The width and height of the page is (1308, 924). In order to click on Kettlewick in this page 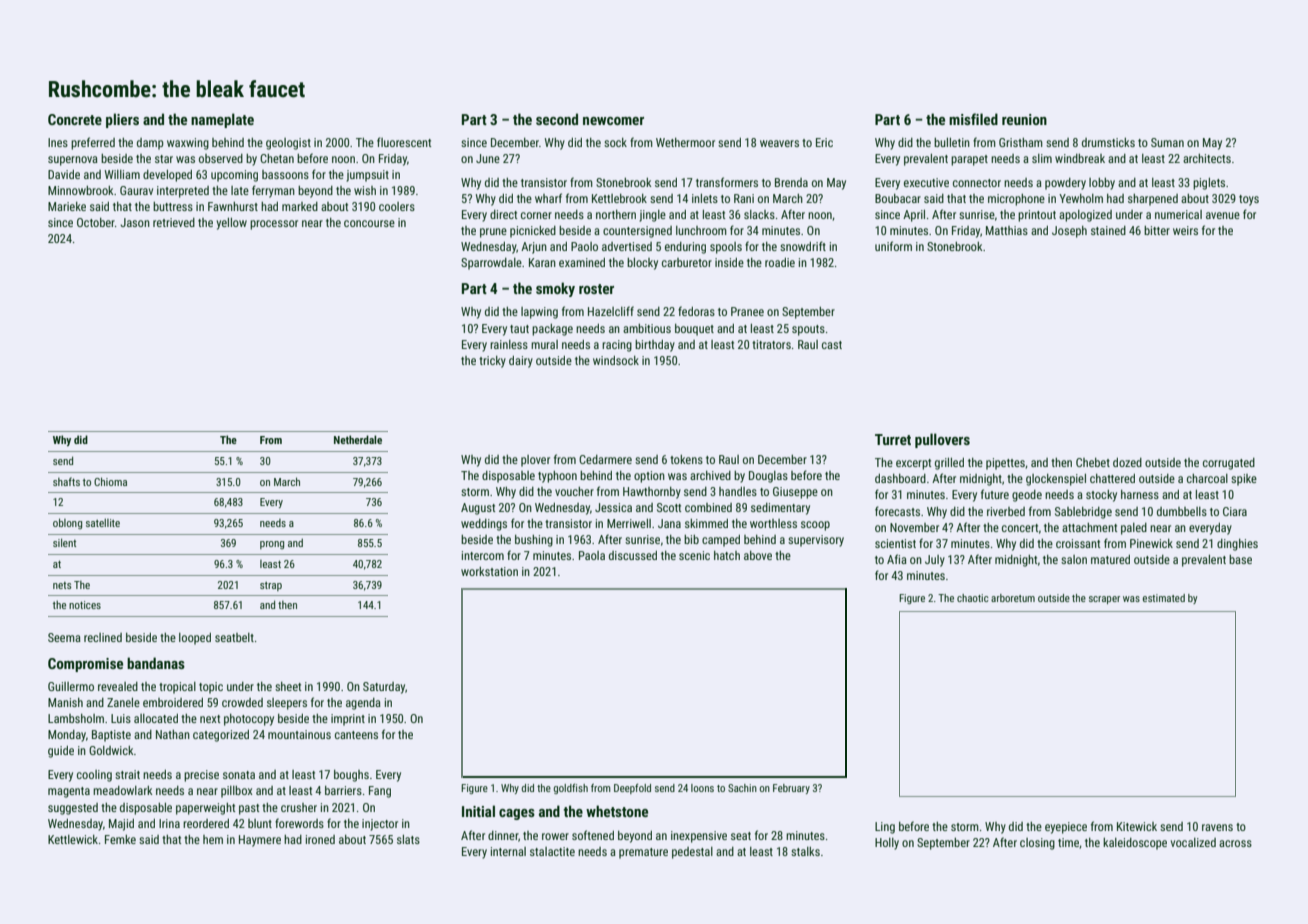, I will do `click(73, 839)`.
